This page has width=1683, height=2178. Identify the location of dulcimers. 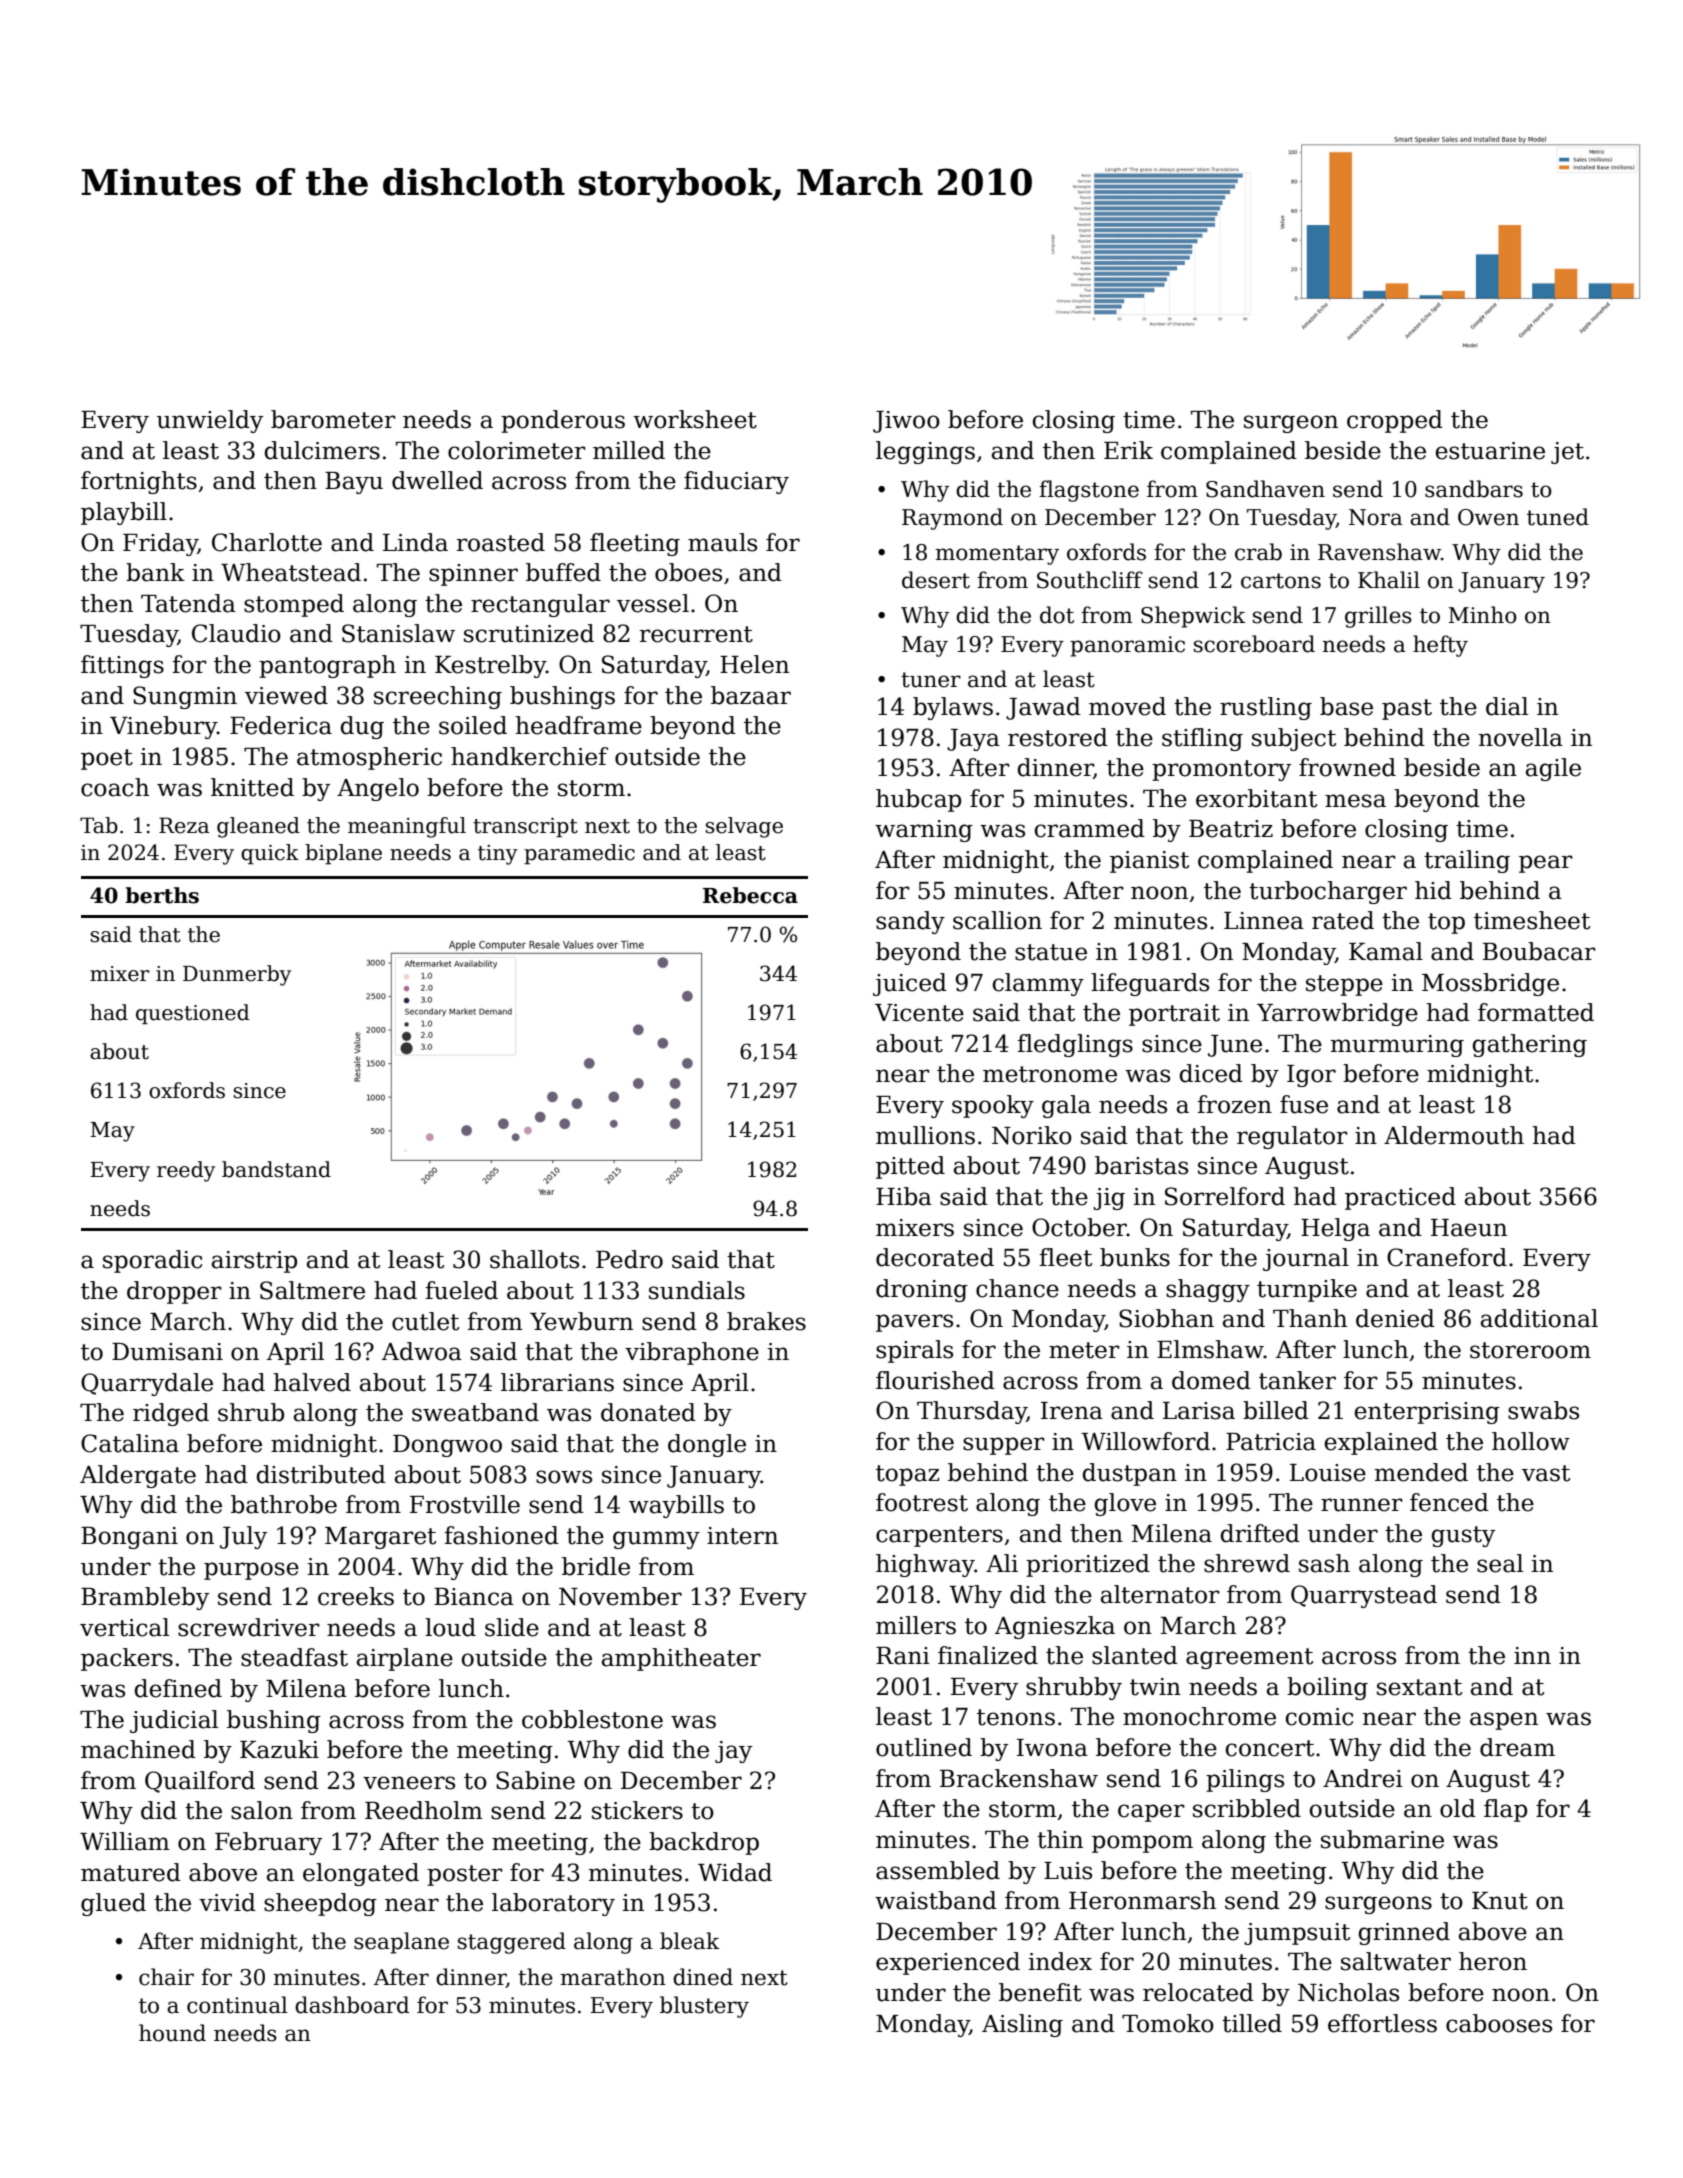
(322, 450).
